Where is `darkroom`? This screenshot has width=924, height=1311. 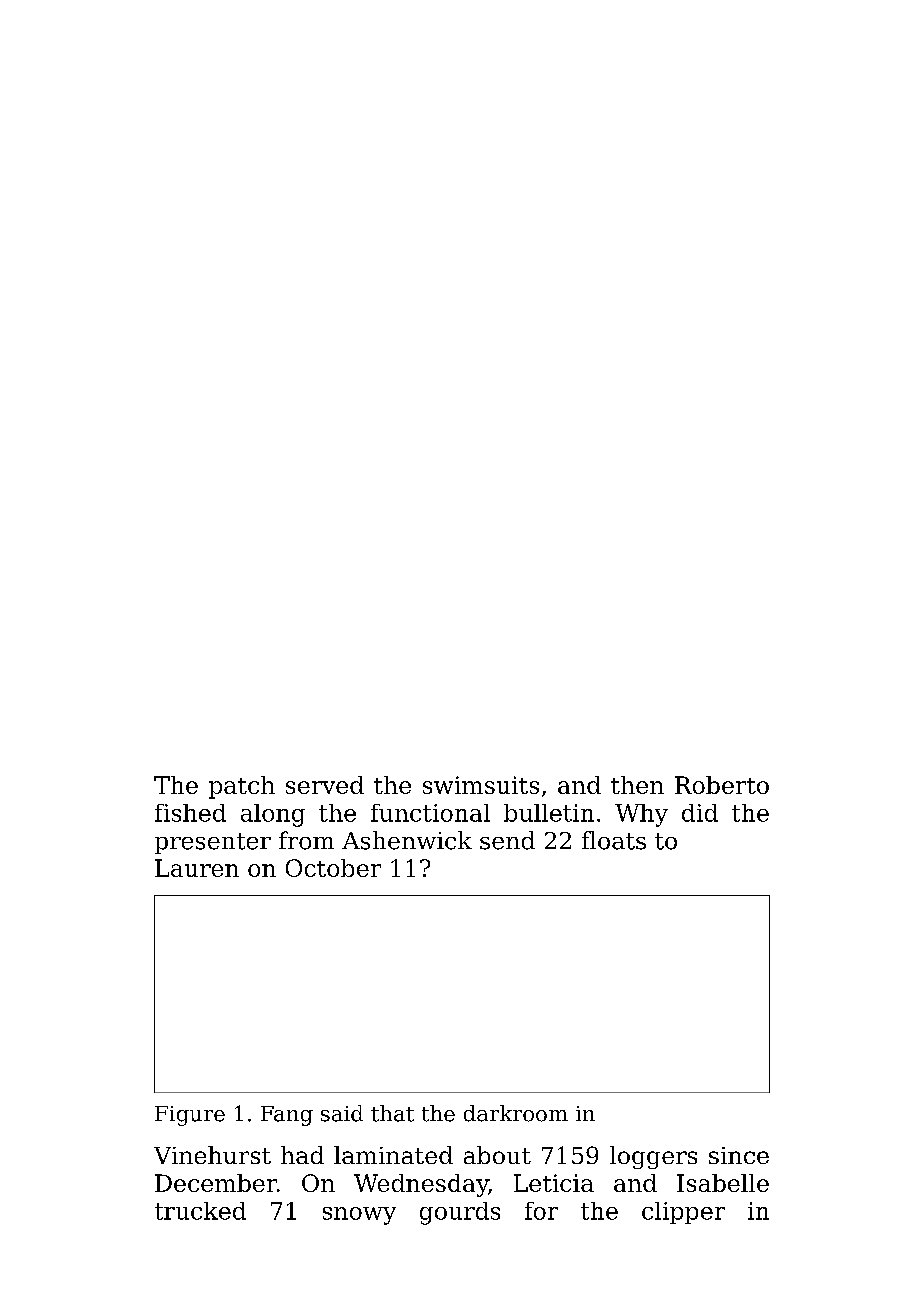 darkroom is located at coordinates (516, 1113).
